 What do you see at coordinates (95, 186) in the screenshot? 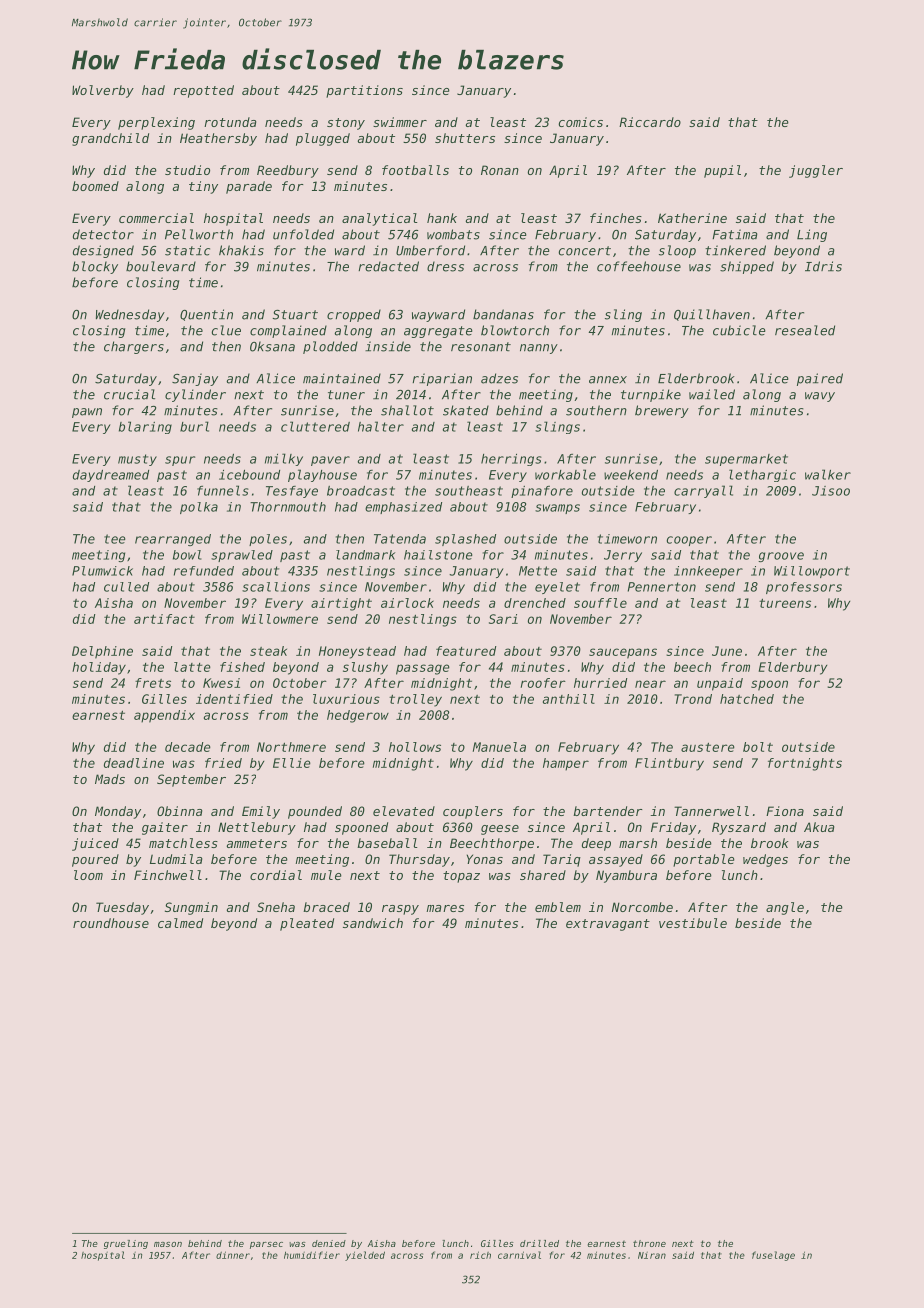
I see `boomed` at bounding box center [95, 186].
